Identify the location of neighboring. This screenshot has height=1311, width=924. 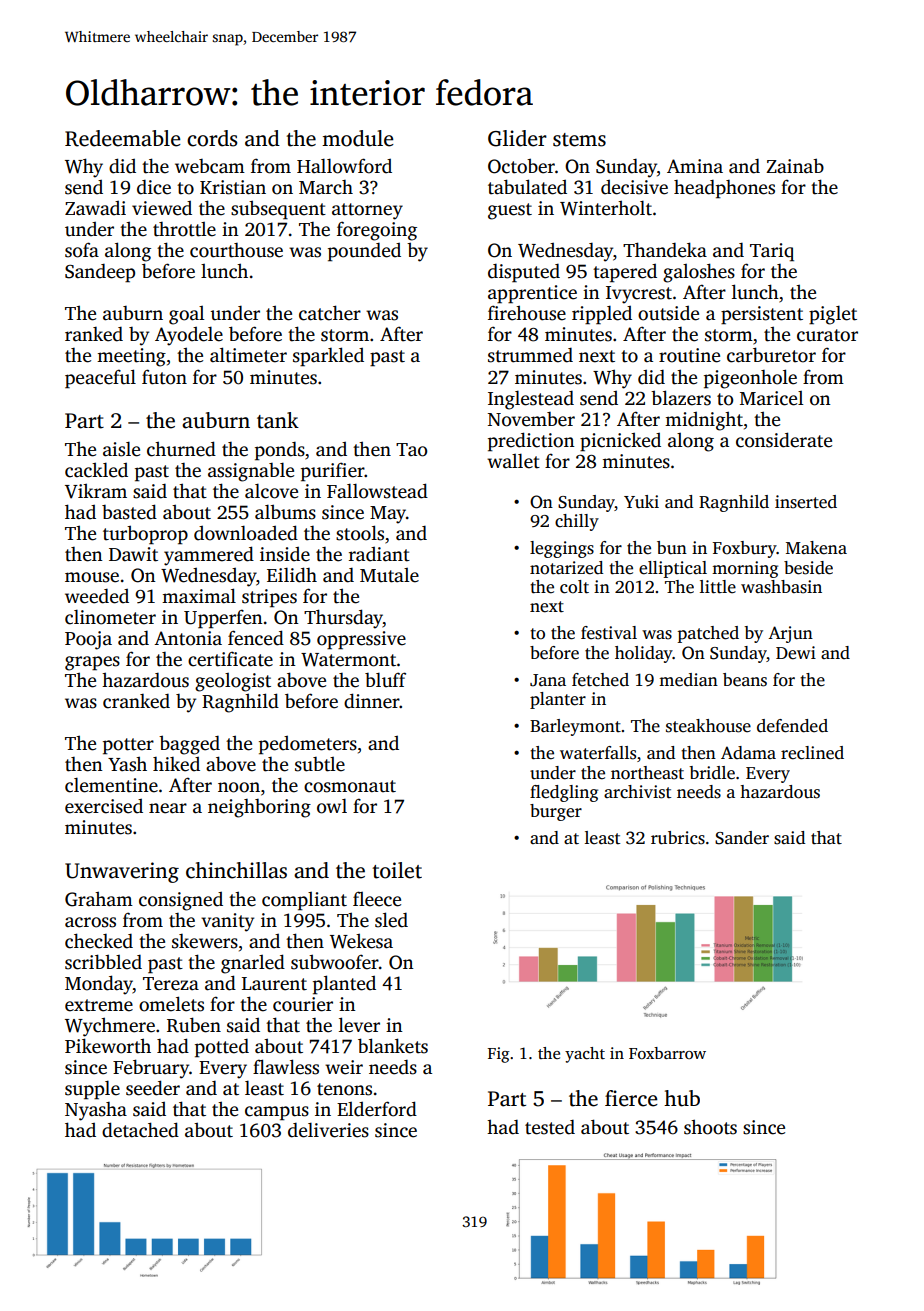
(259, 808).
